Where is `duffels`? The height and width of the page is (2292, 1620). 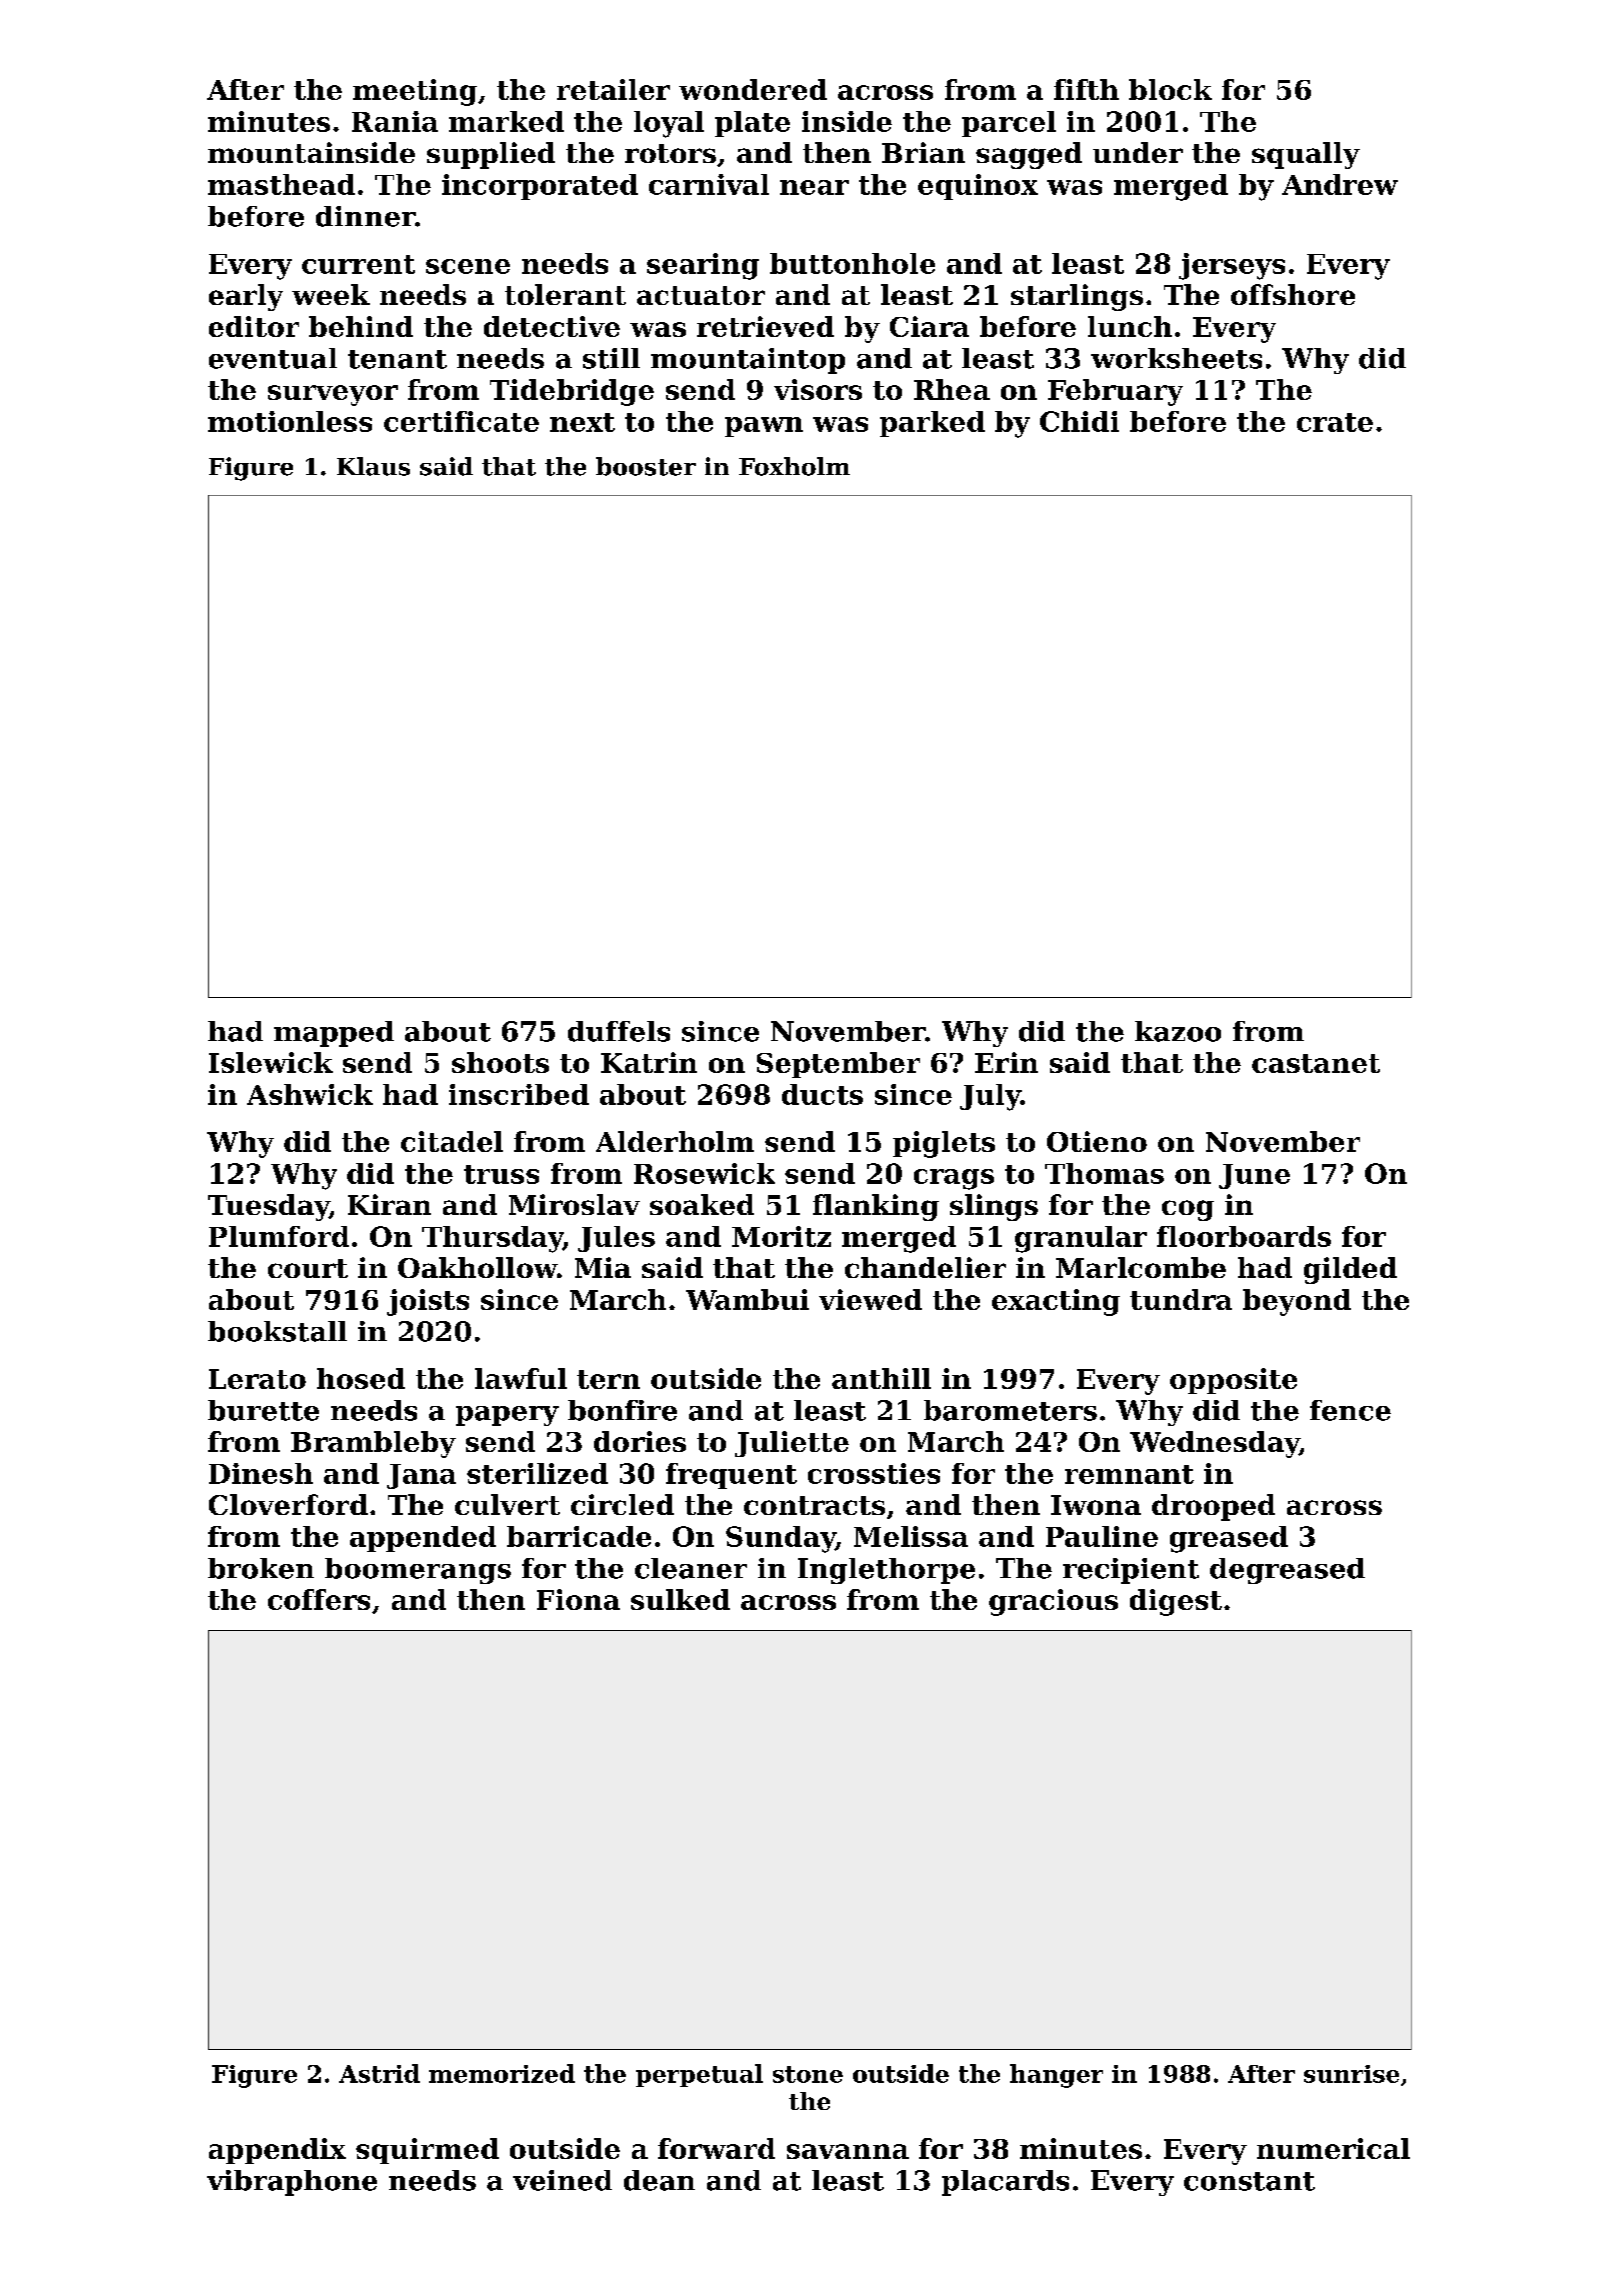
duffels is located at coordinates (619, 1031).
